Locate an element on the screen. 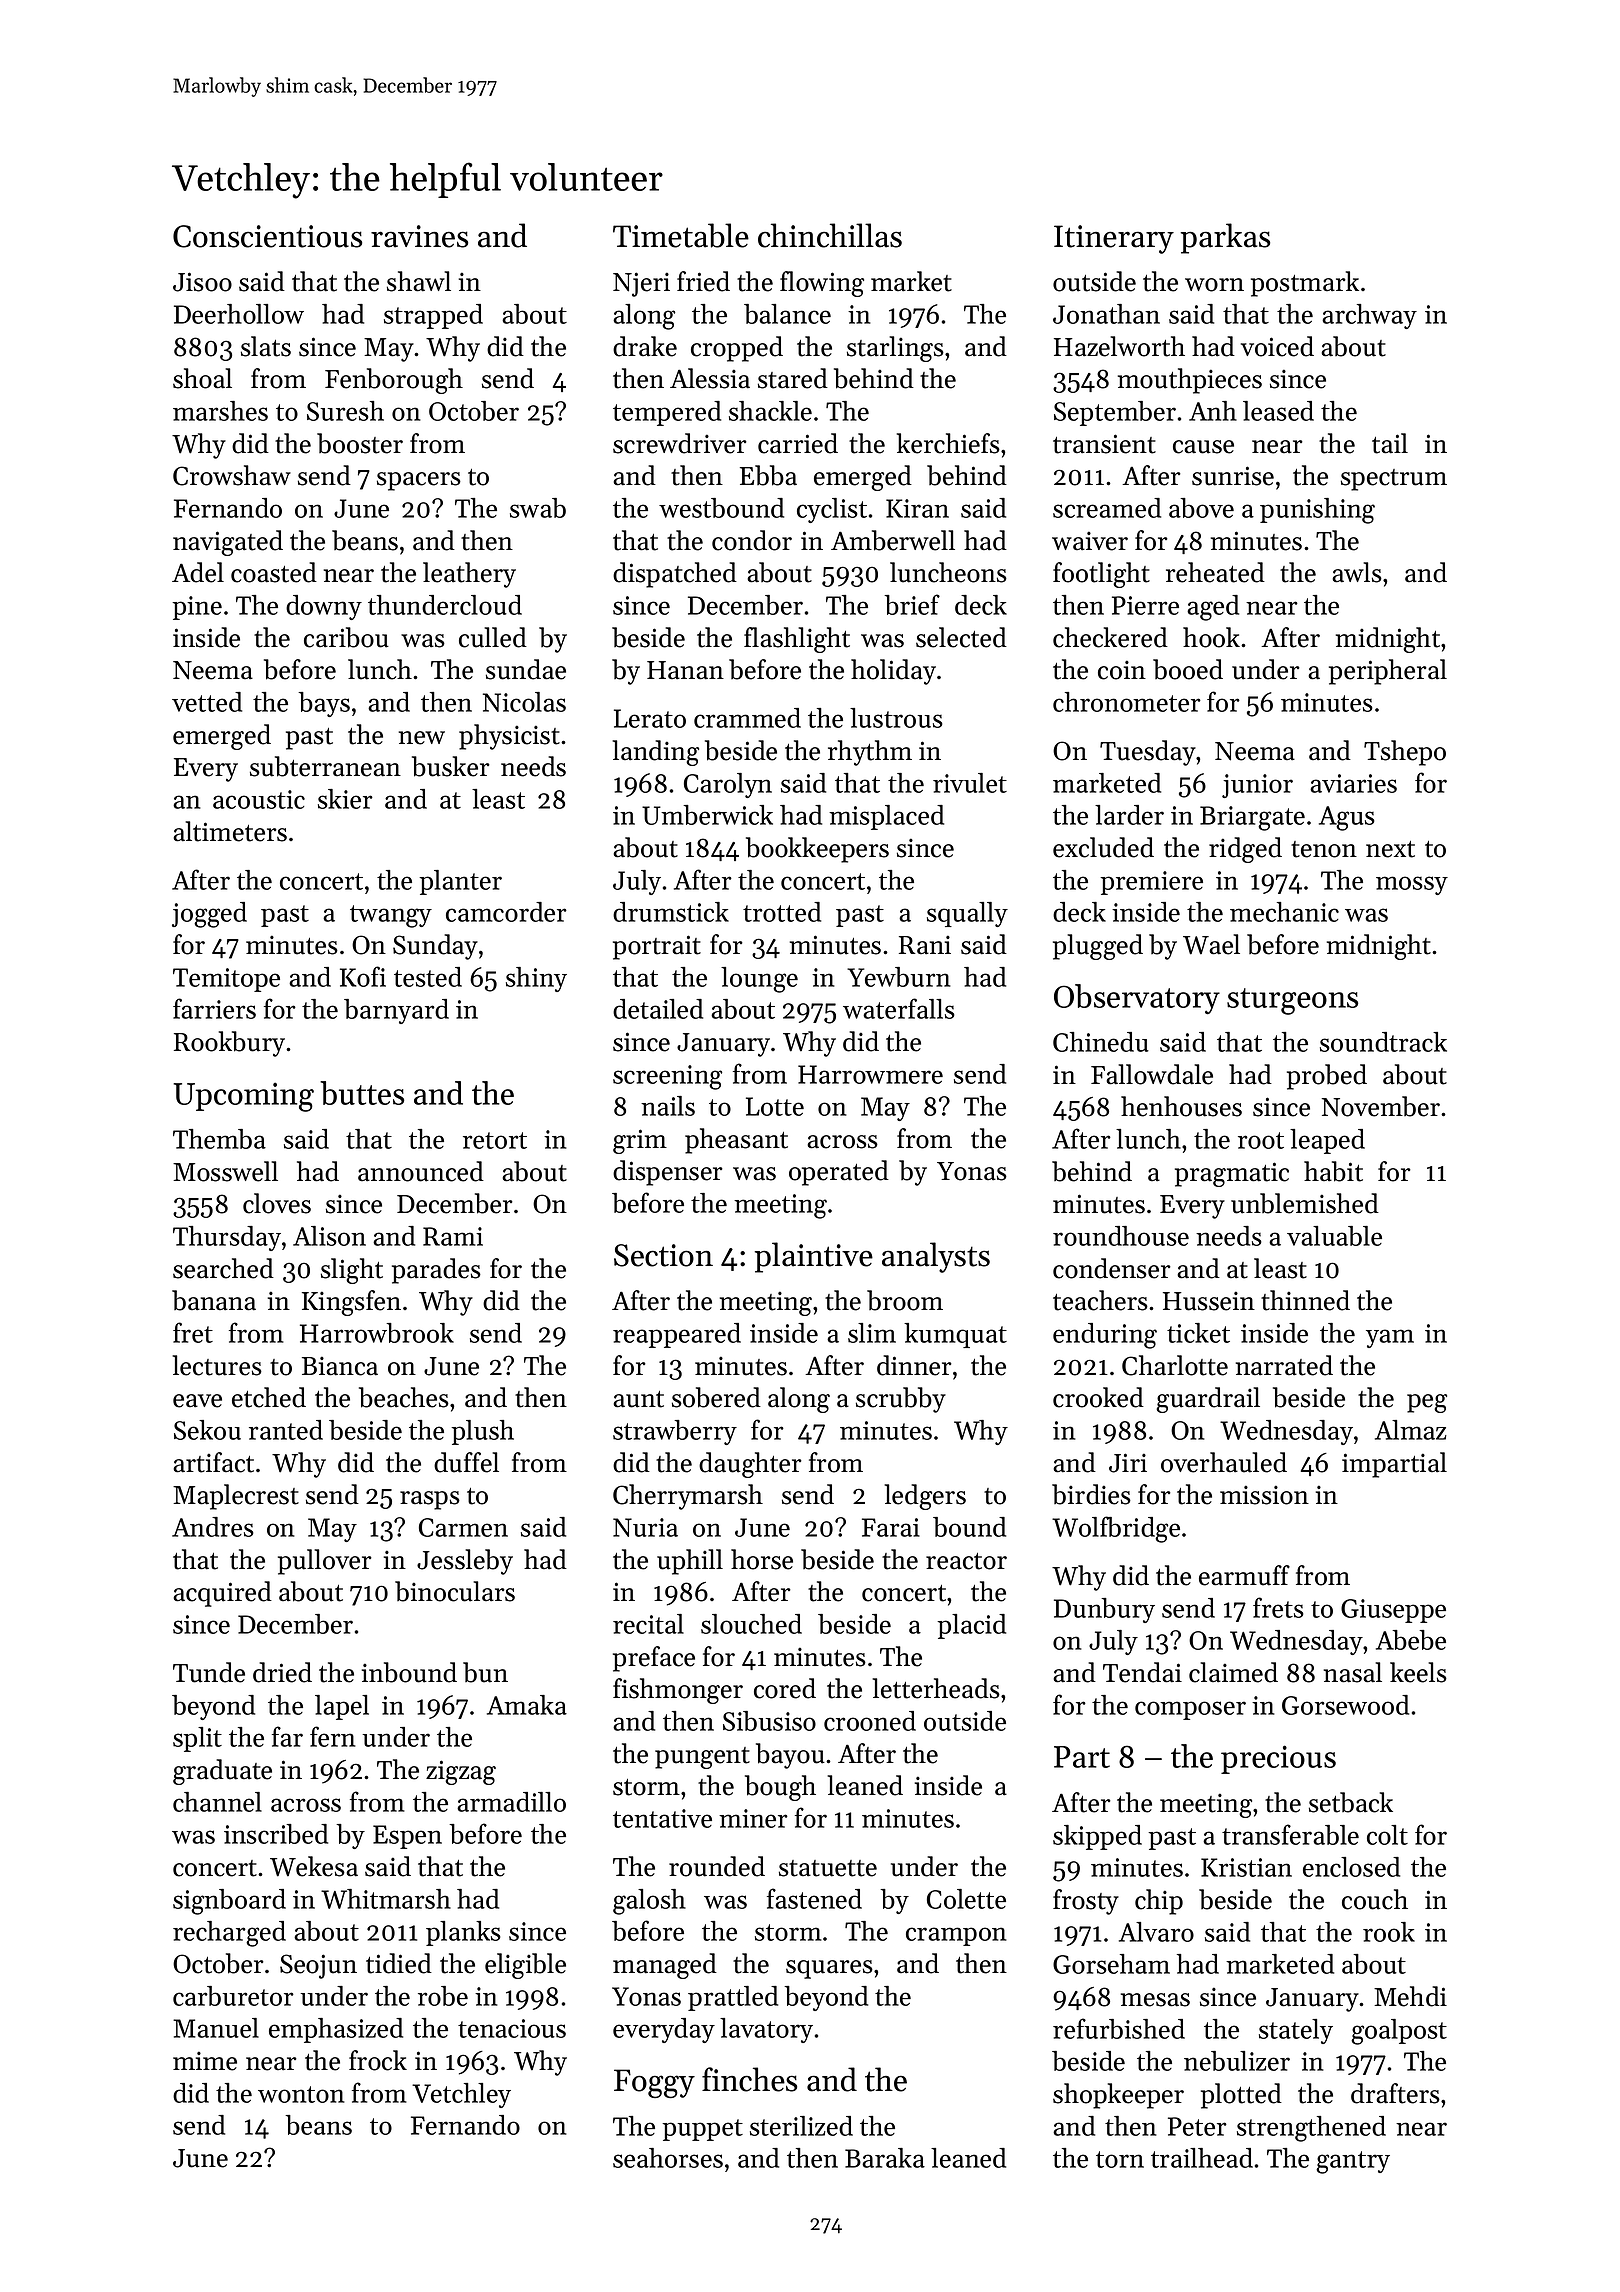 This screenshot has width=1620, height=2292. vetted is located at coordinates (207, 702).
